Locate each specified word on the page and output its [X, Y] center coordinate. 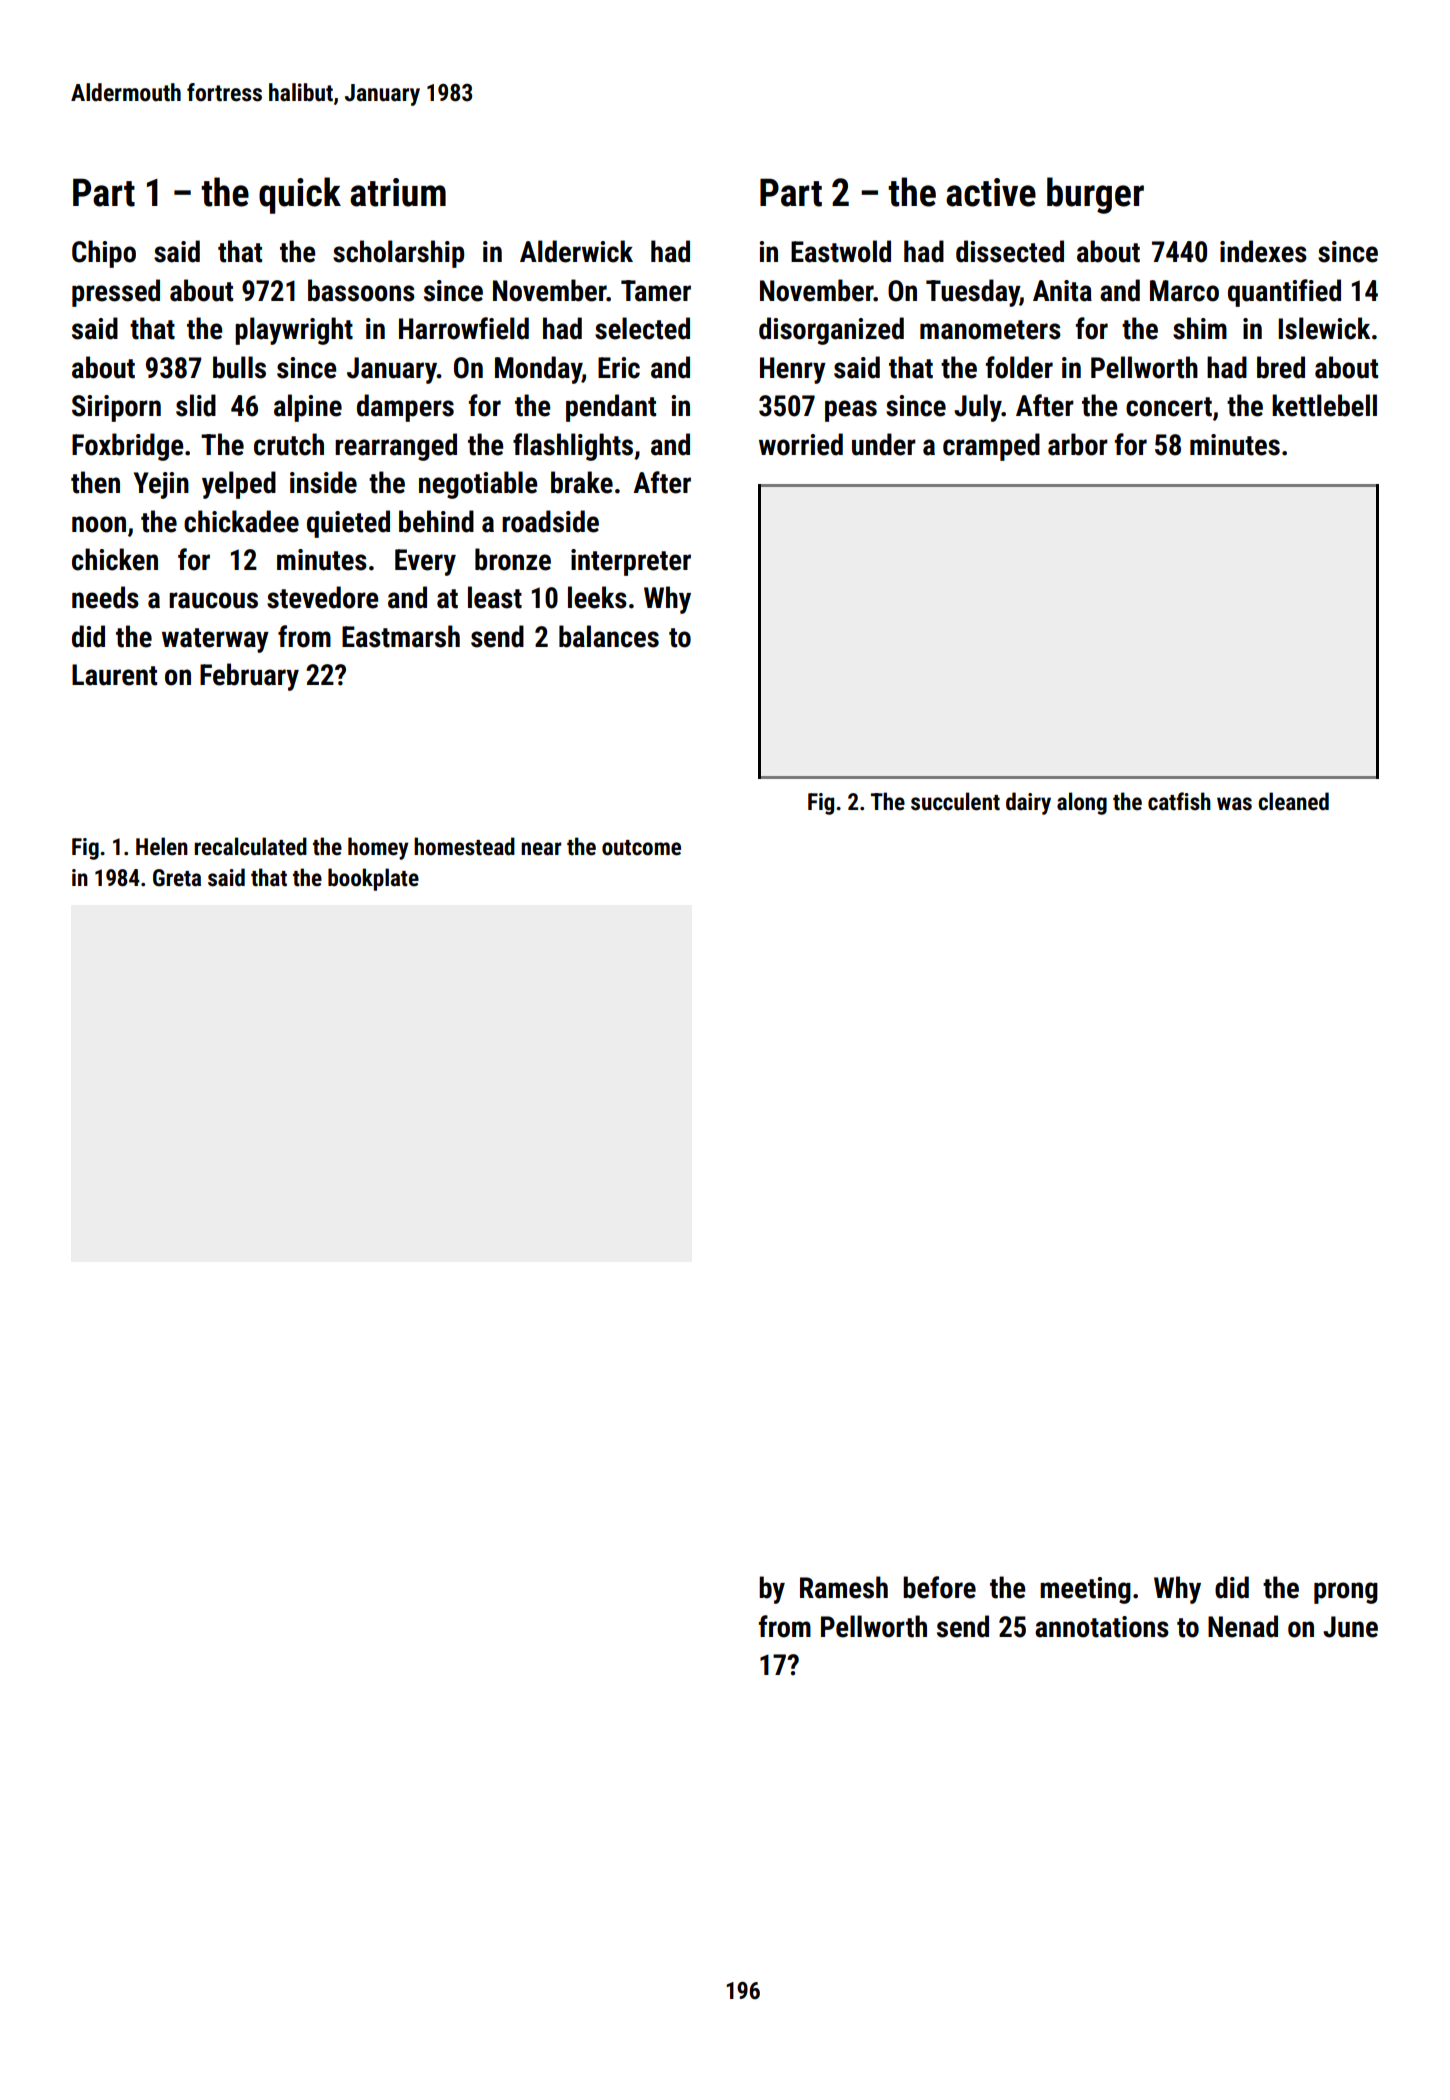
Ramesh [844, 1587]
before [939, 1587]
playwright [294, 331]
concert [1169, 407]
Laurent [114, 675]
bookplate [373, 879]
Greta [177, 878]
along [1082, 803]
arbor [1078, 444]
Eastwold [841, 251]
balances [609, 636]
